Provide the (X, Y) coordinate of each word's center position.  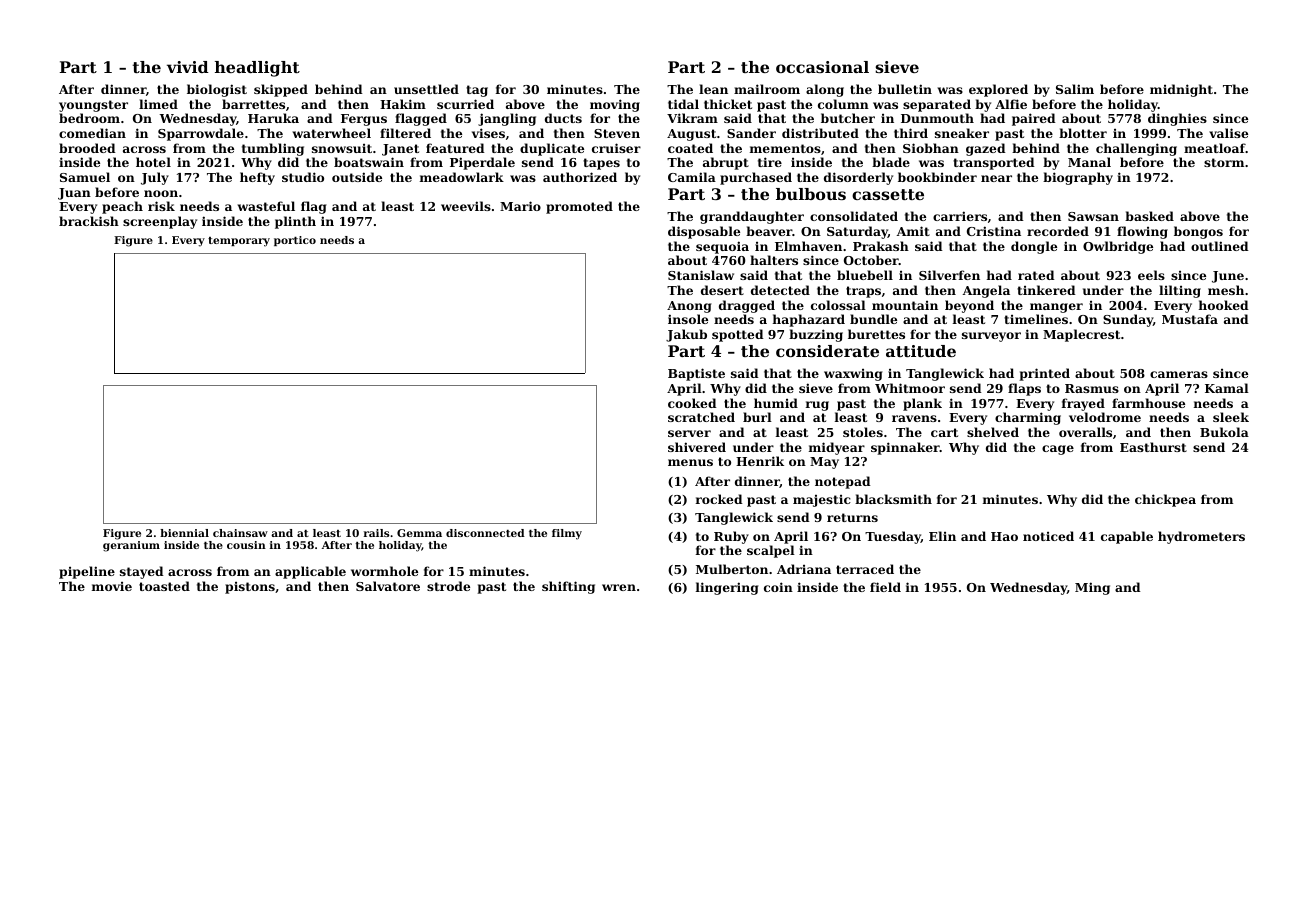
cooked (692, 403)
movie (112, 586)
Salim (1075, 89)
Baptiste (696, 374)
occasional (822, 67)
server (689, 433)
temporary (239, 242)
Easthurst (1153, 447)
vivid (188, 67)
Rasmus (1092, 388)
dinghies (1177, 119)
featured (455, 148)
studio (303, 177)
